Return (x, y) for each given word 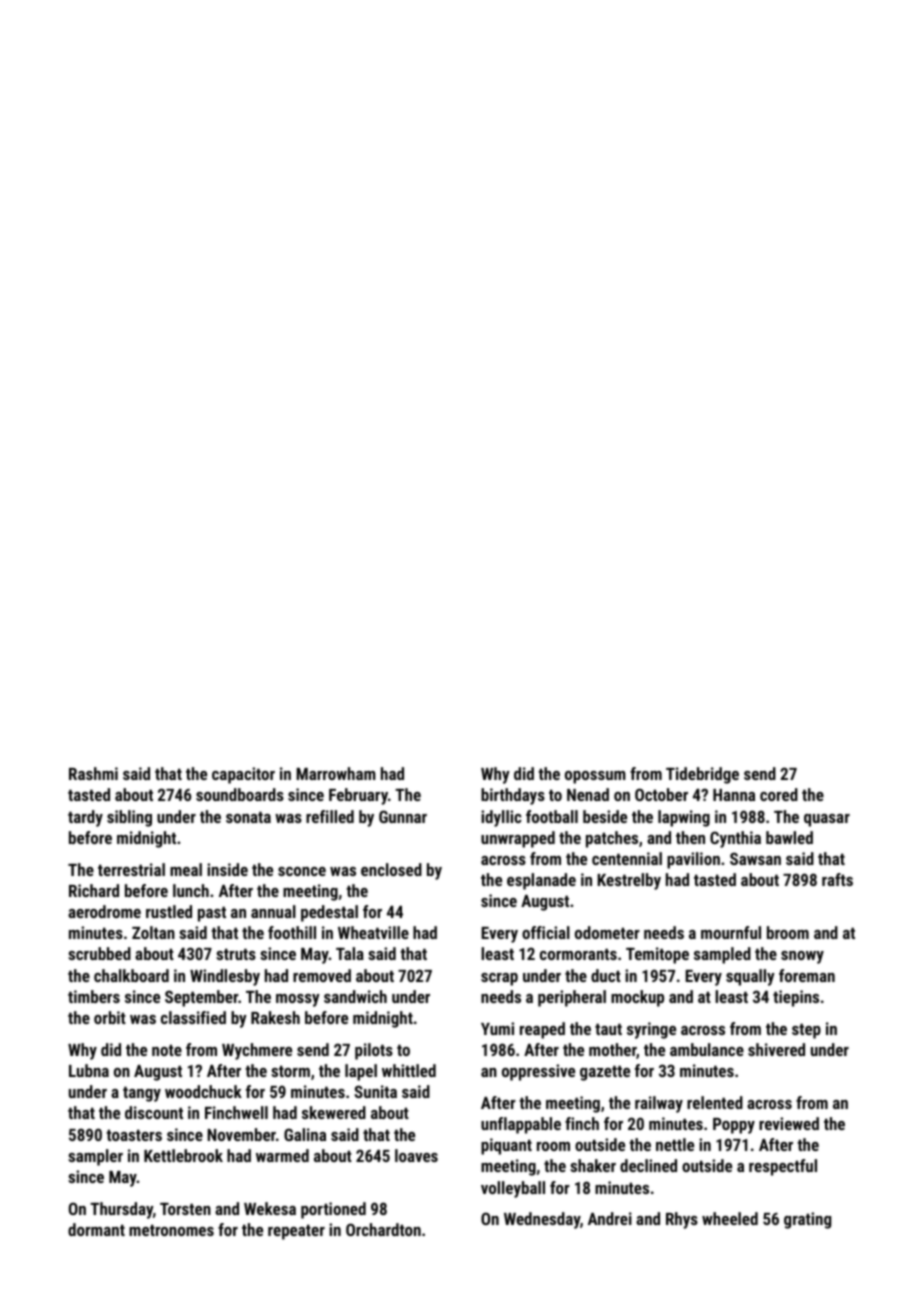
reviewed (789, 1123)
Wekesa (270, 1208)
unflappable (521, 1125)
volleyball (513, 1189)
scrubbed (99, 953)
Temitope (657, 955)
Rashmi (93, 773)
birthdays (513, 796)
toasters (134, 1135)
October (661, 794)
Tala (350, 953)
